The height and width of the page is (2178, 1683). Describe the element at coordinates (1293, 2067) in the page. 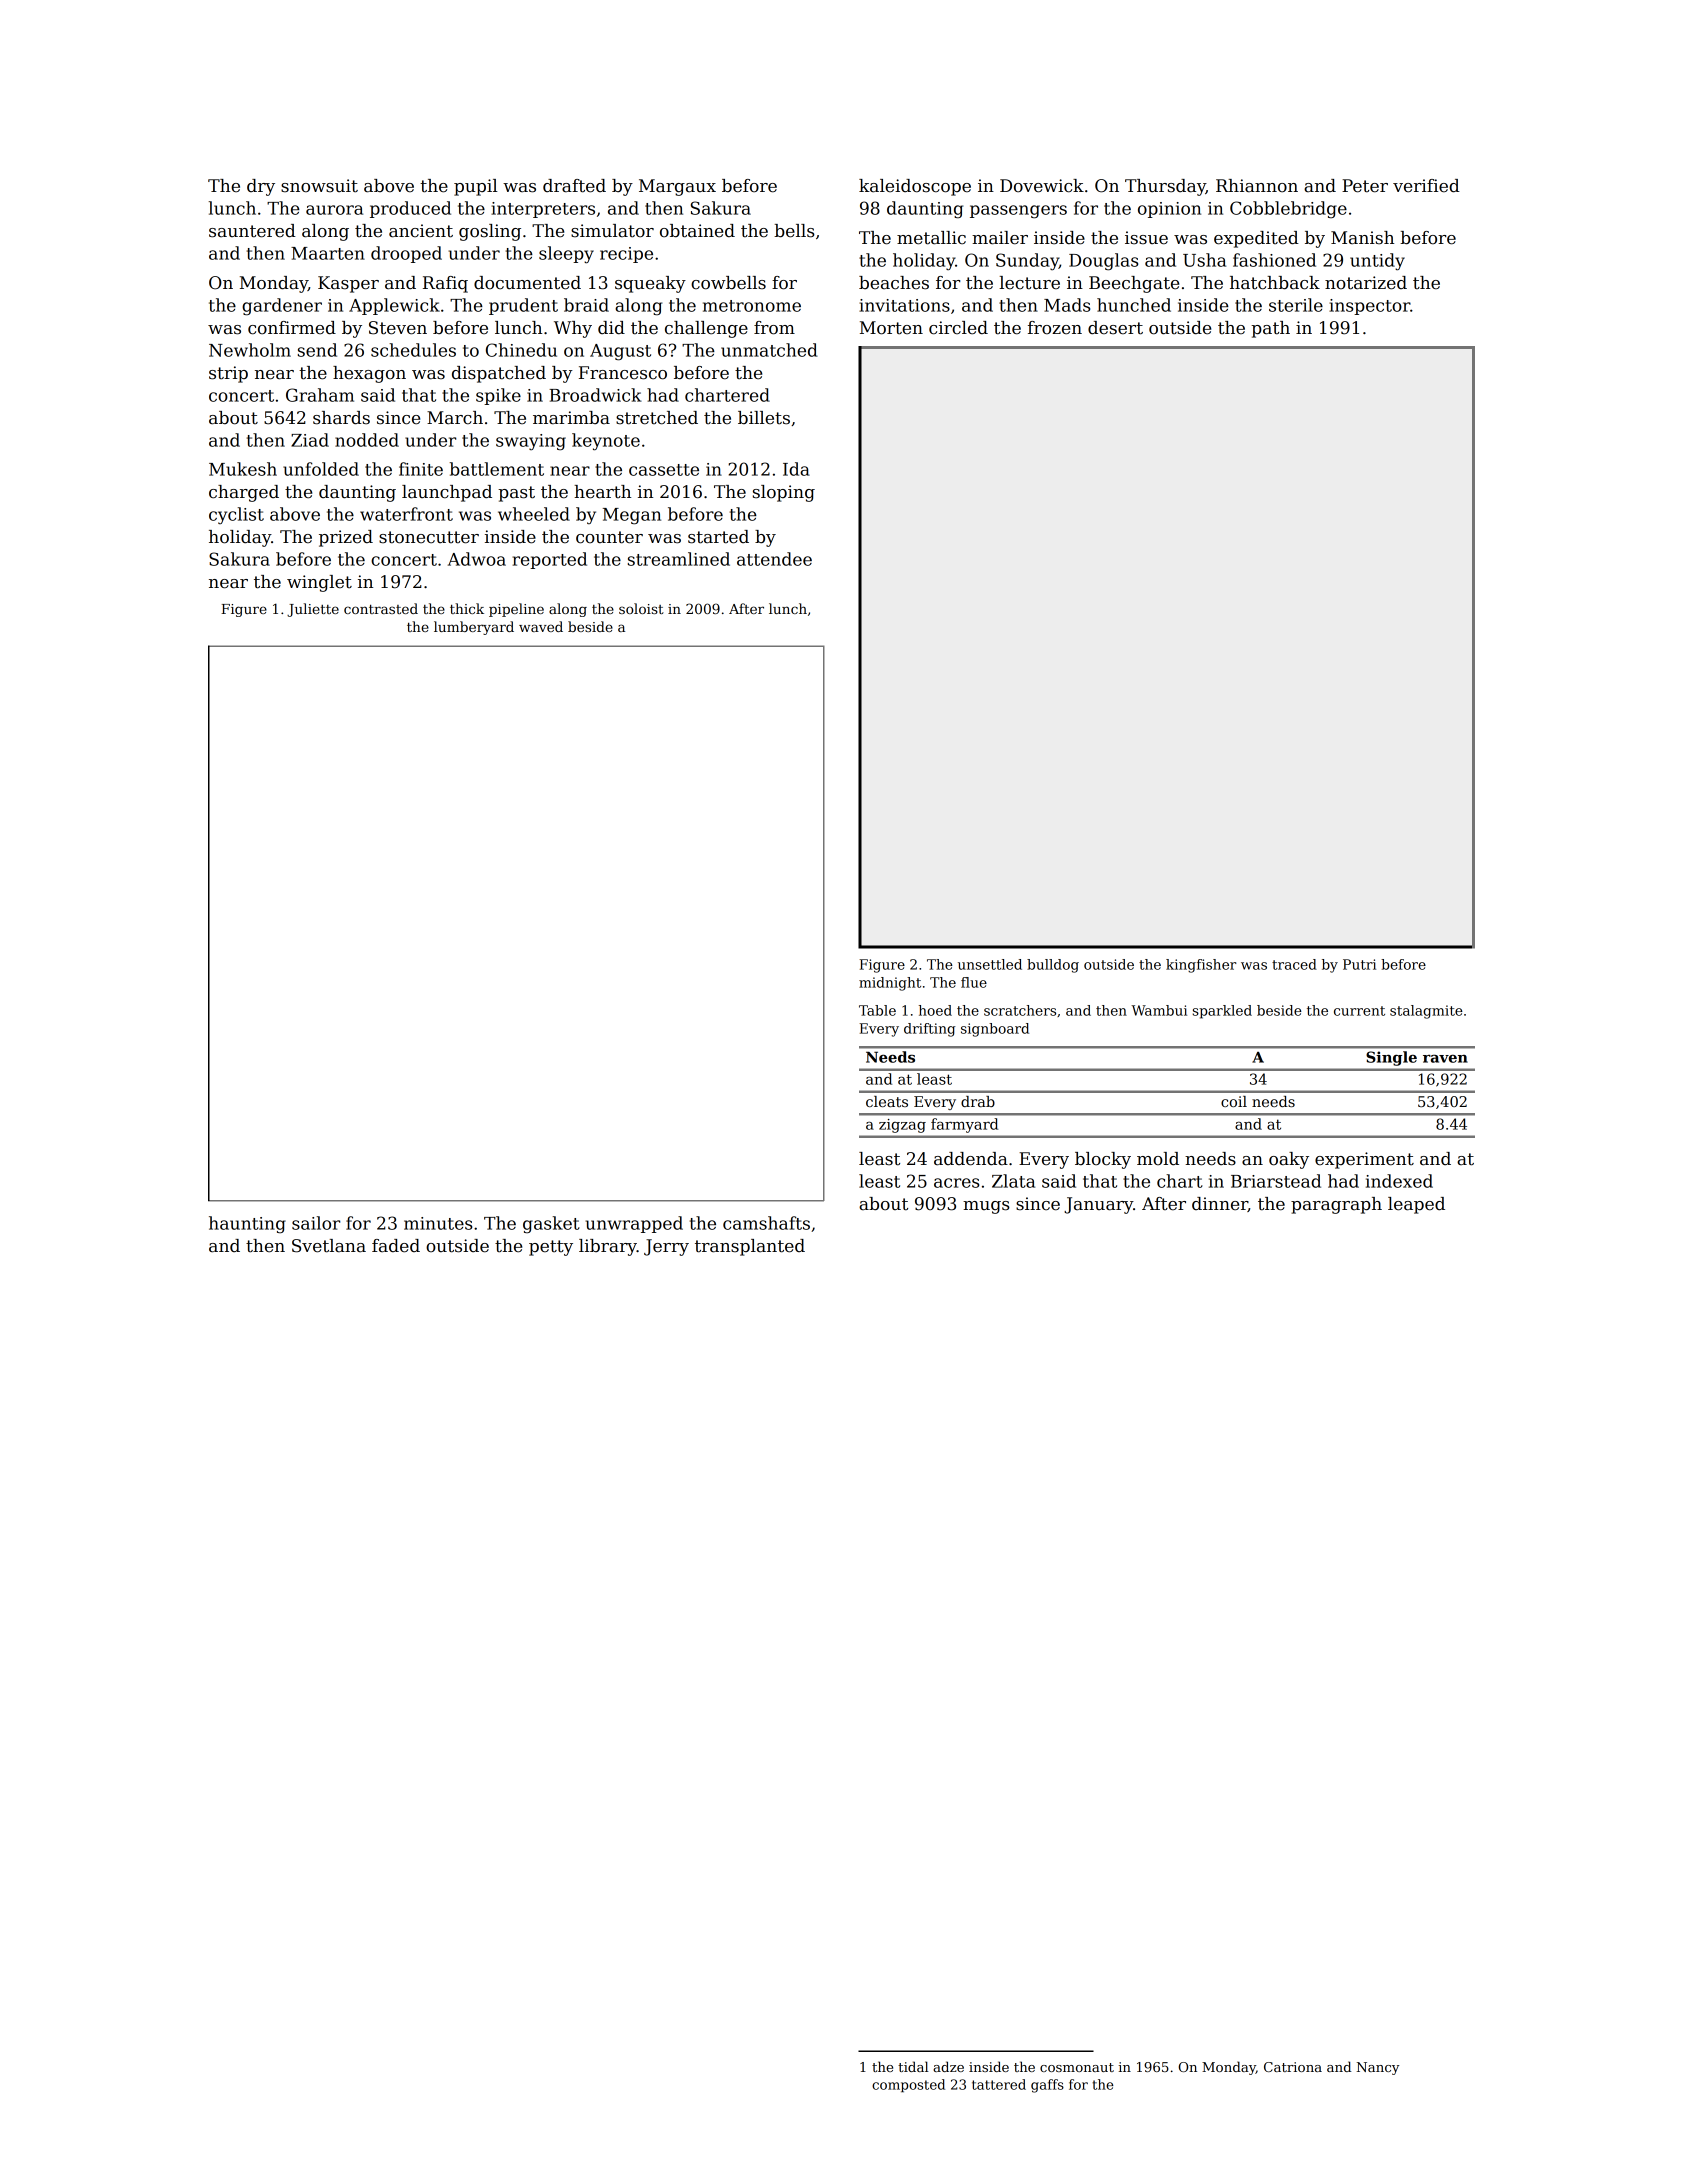

I see `Catriona` at that location.
